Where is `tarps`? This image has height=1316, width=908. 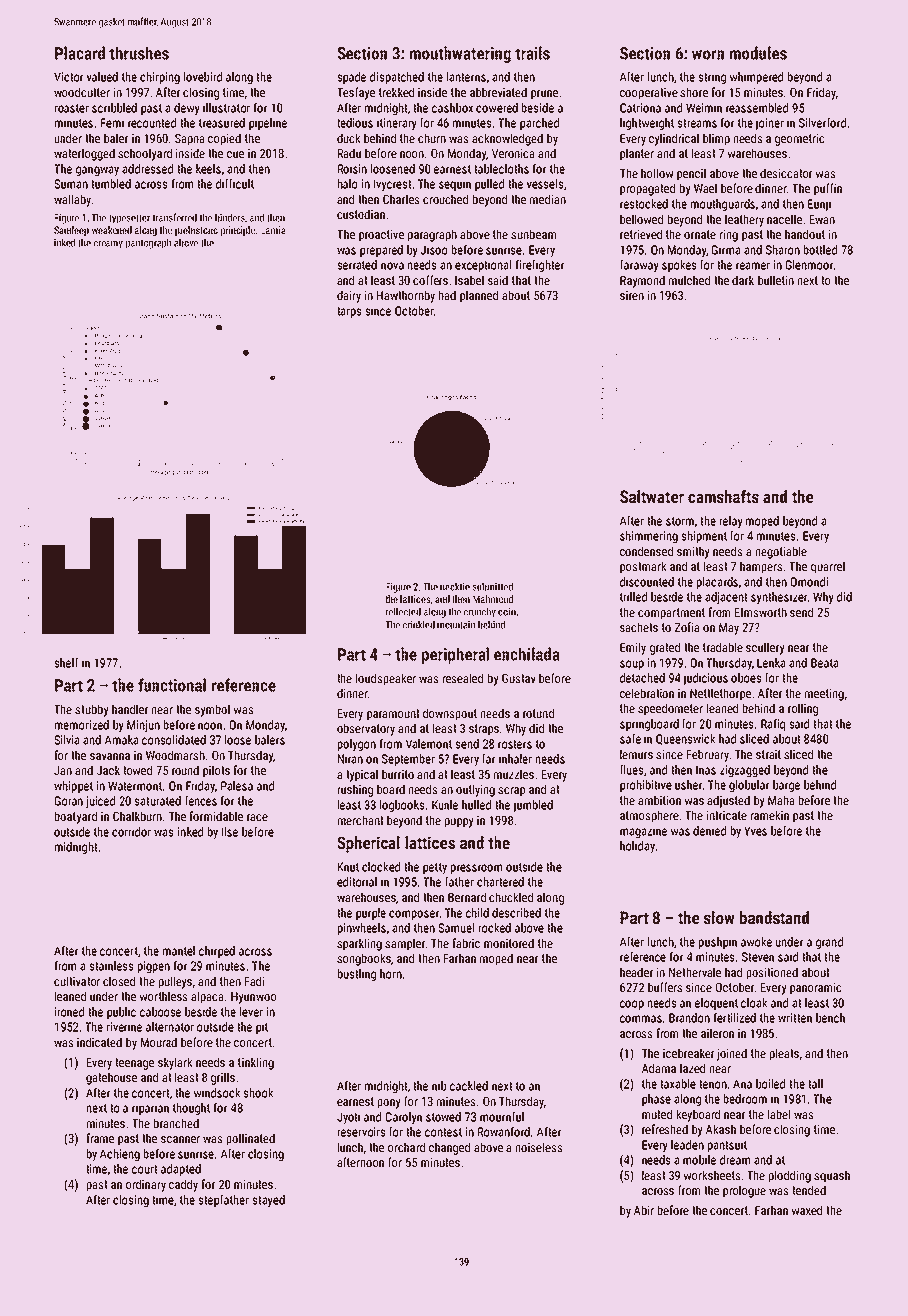 tarps is located at coordinates (349, 312).
